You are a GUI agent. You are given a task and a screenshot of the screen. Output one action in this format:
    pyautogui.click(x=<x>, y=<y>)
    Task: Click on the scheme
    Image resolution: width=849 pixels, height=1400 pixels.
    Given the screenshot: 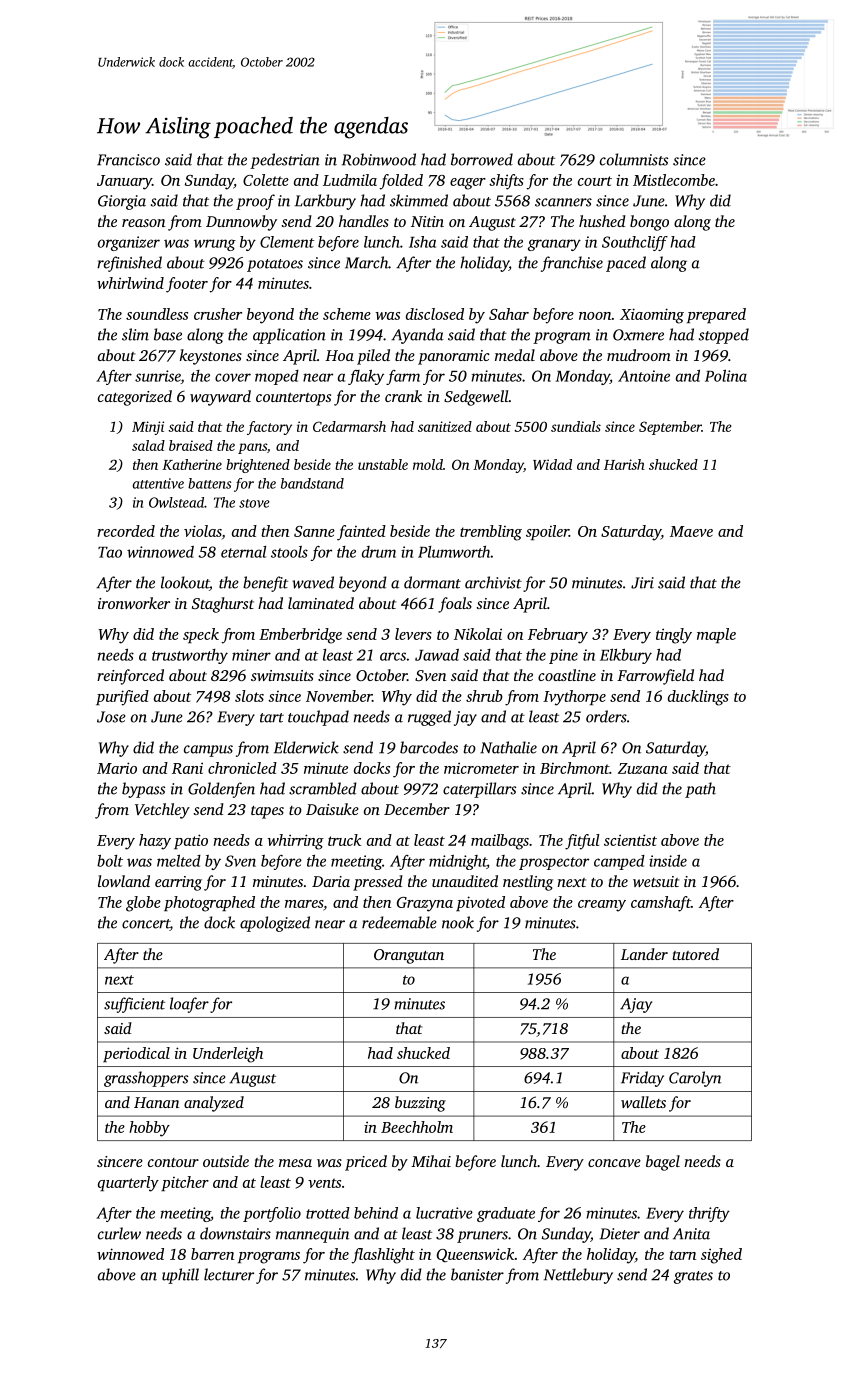 What is the action you would take?
    pyautogui.click(x=347, y=314)
